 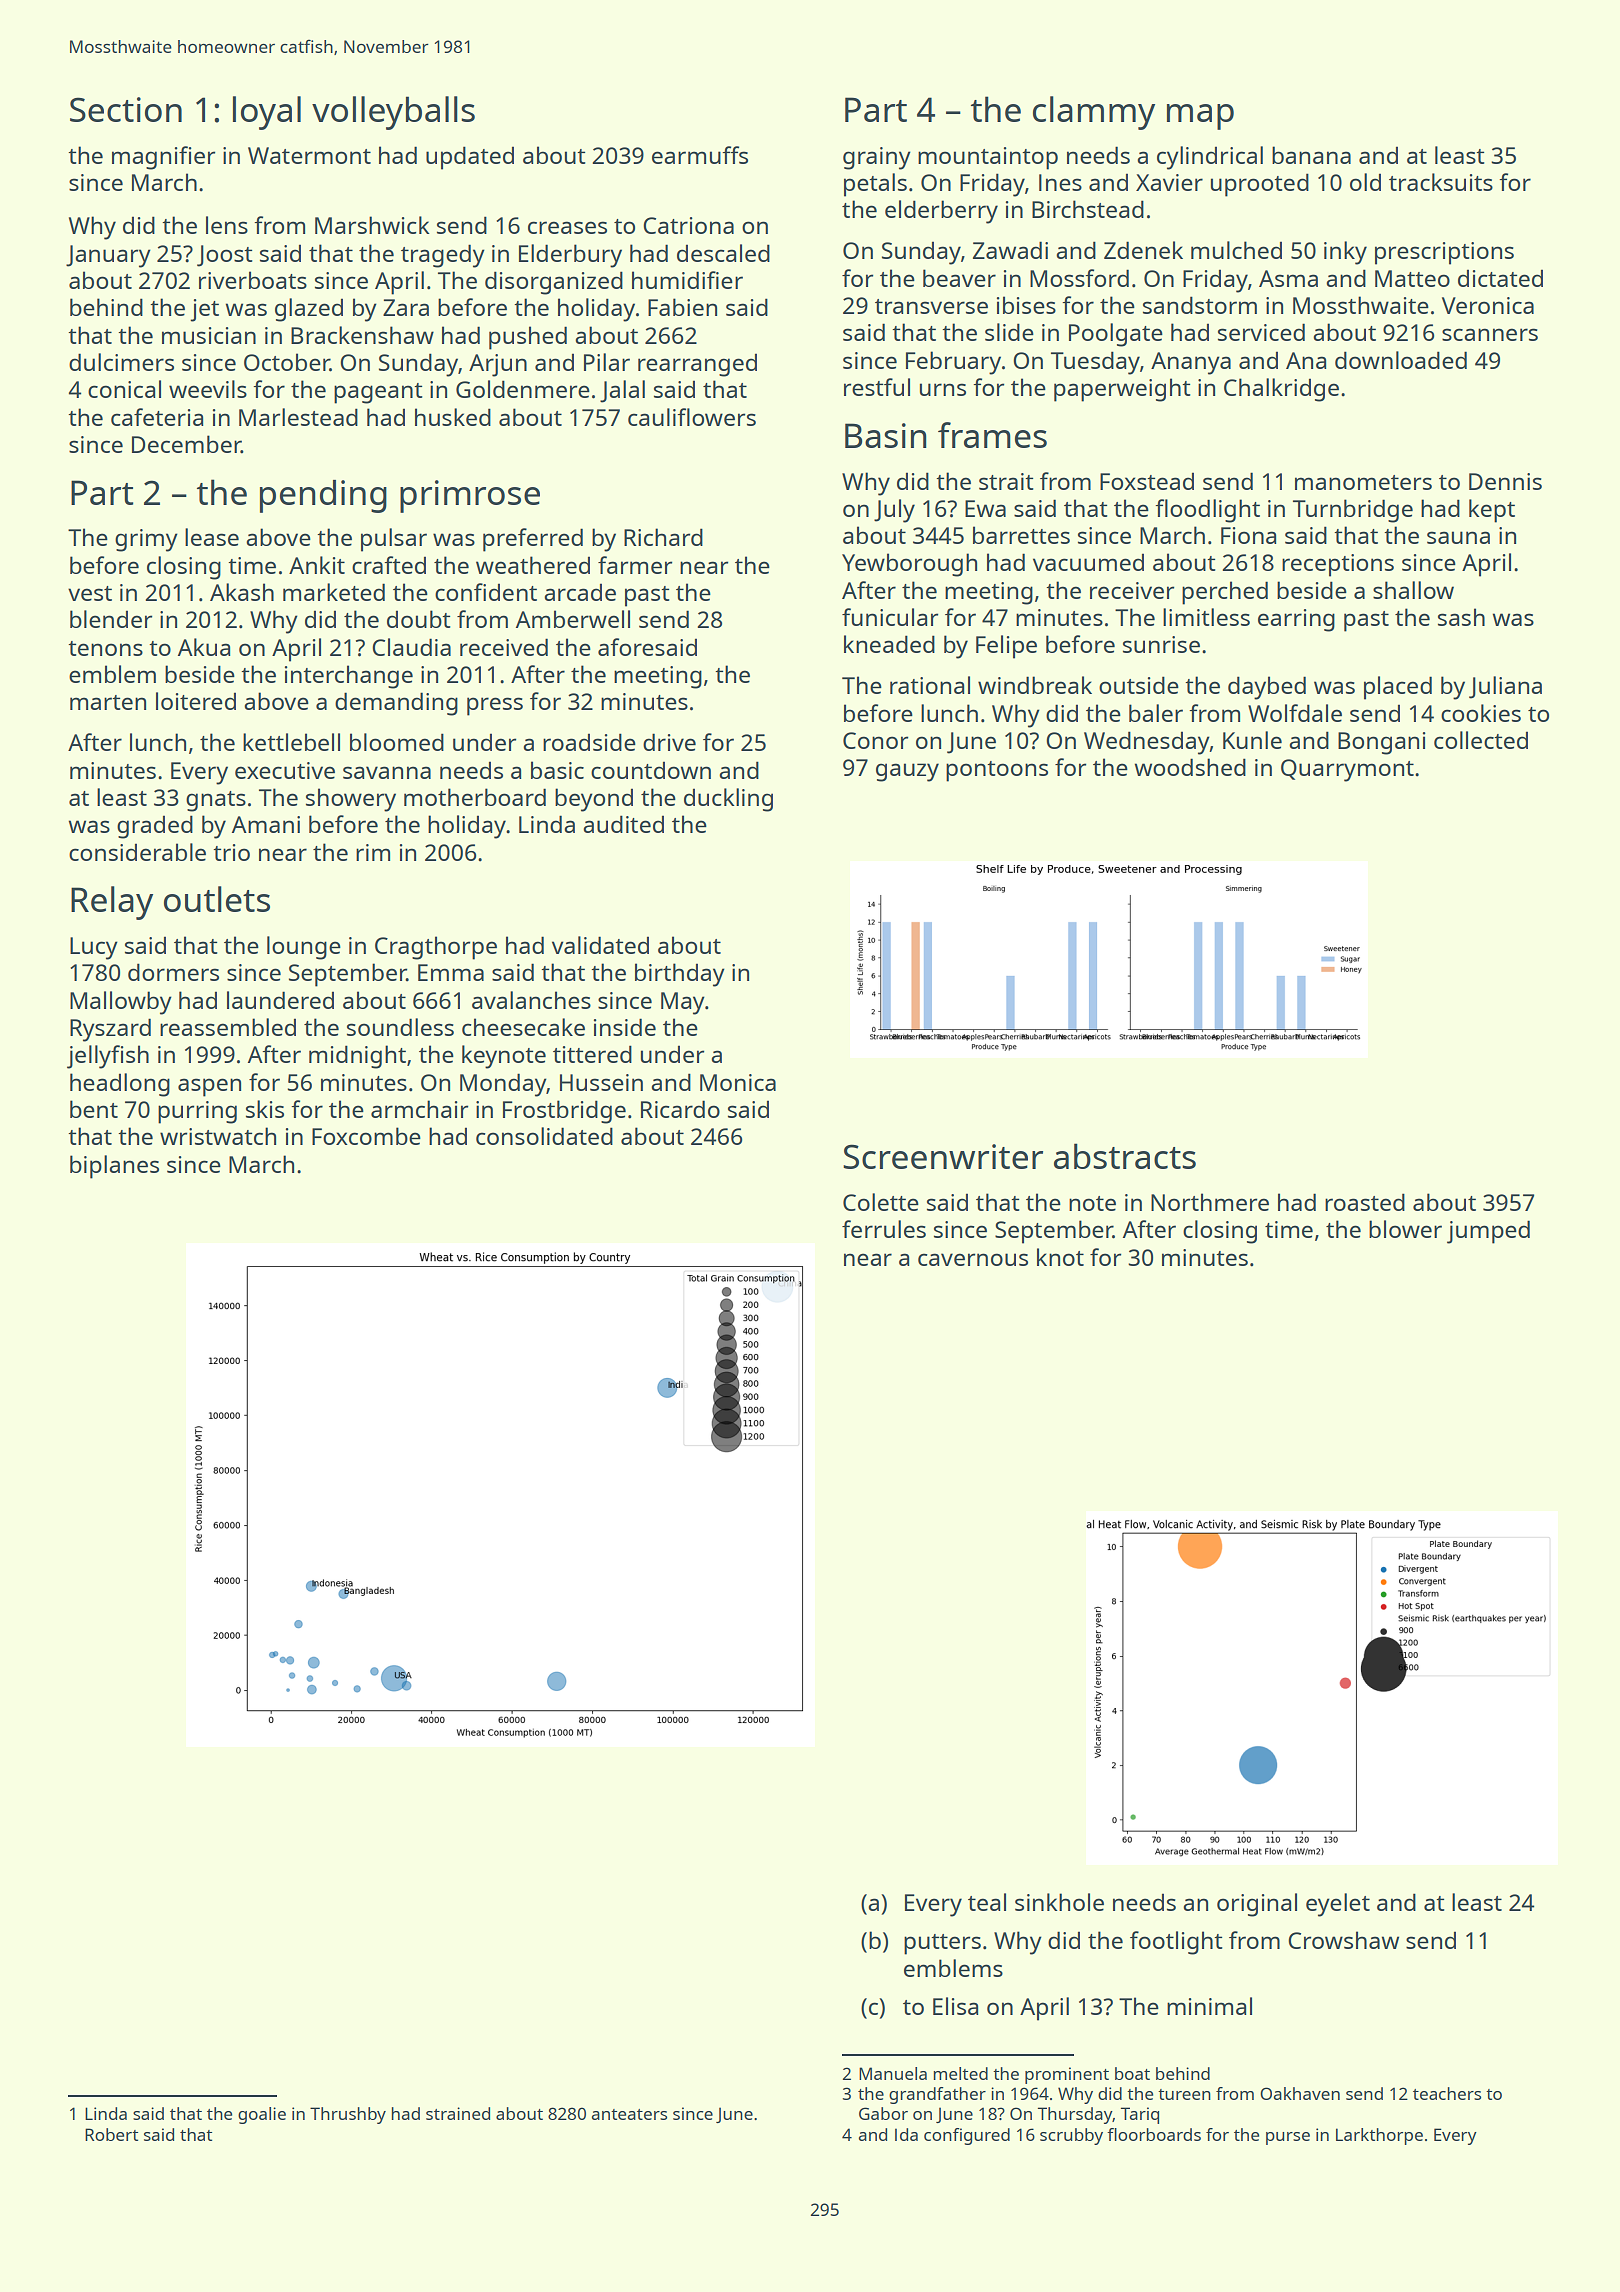 What do you see at coordinates (436, 948) in the screenshot?
I see `Cragthorpe` at bounding box center [436, 948].
